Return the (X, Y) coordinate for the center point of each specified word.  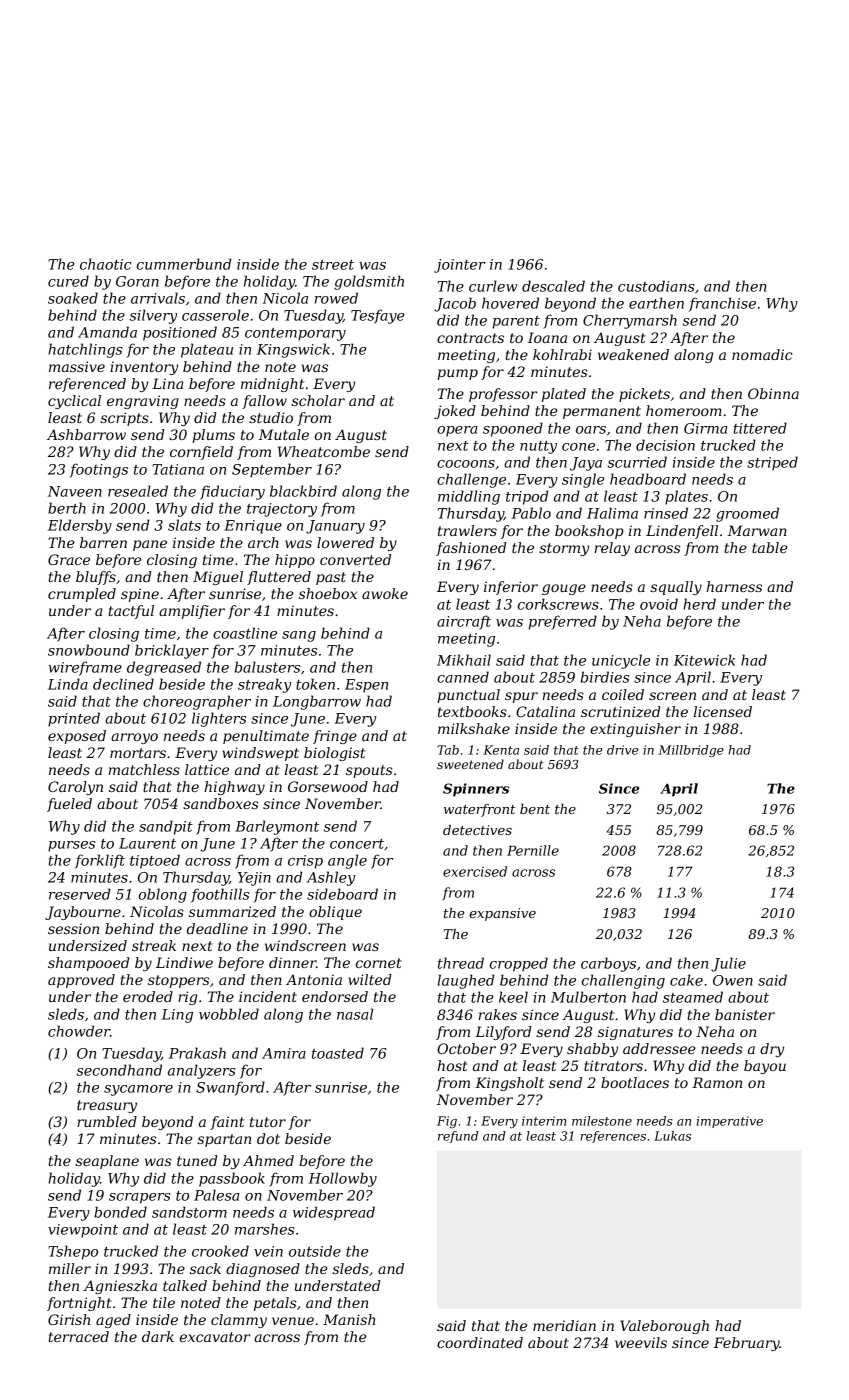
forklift (100, 861)
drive (623, 750)
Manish (349, 1319)
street (333, 265)
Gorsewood (328, 786)
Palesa (217, 1195)
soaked (73, 298)
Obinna (773, 393)
